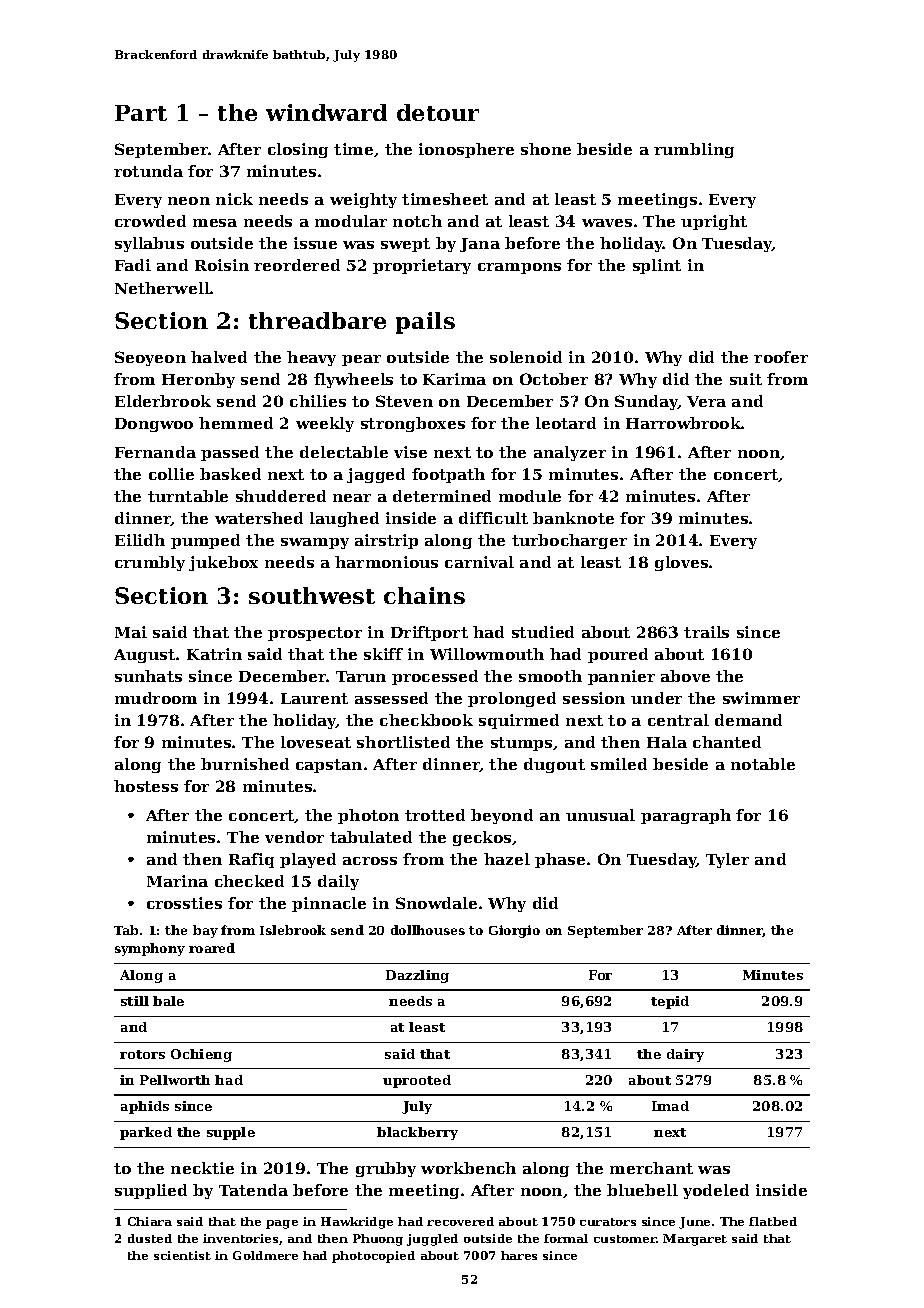 Image resolution: width=924 pixels, height=1308 pixels. What do you see at coordinates (146, 786) in the screenshot?
I see `hostess` at bounding box center [146, 786].
